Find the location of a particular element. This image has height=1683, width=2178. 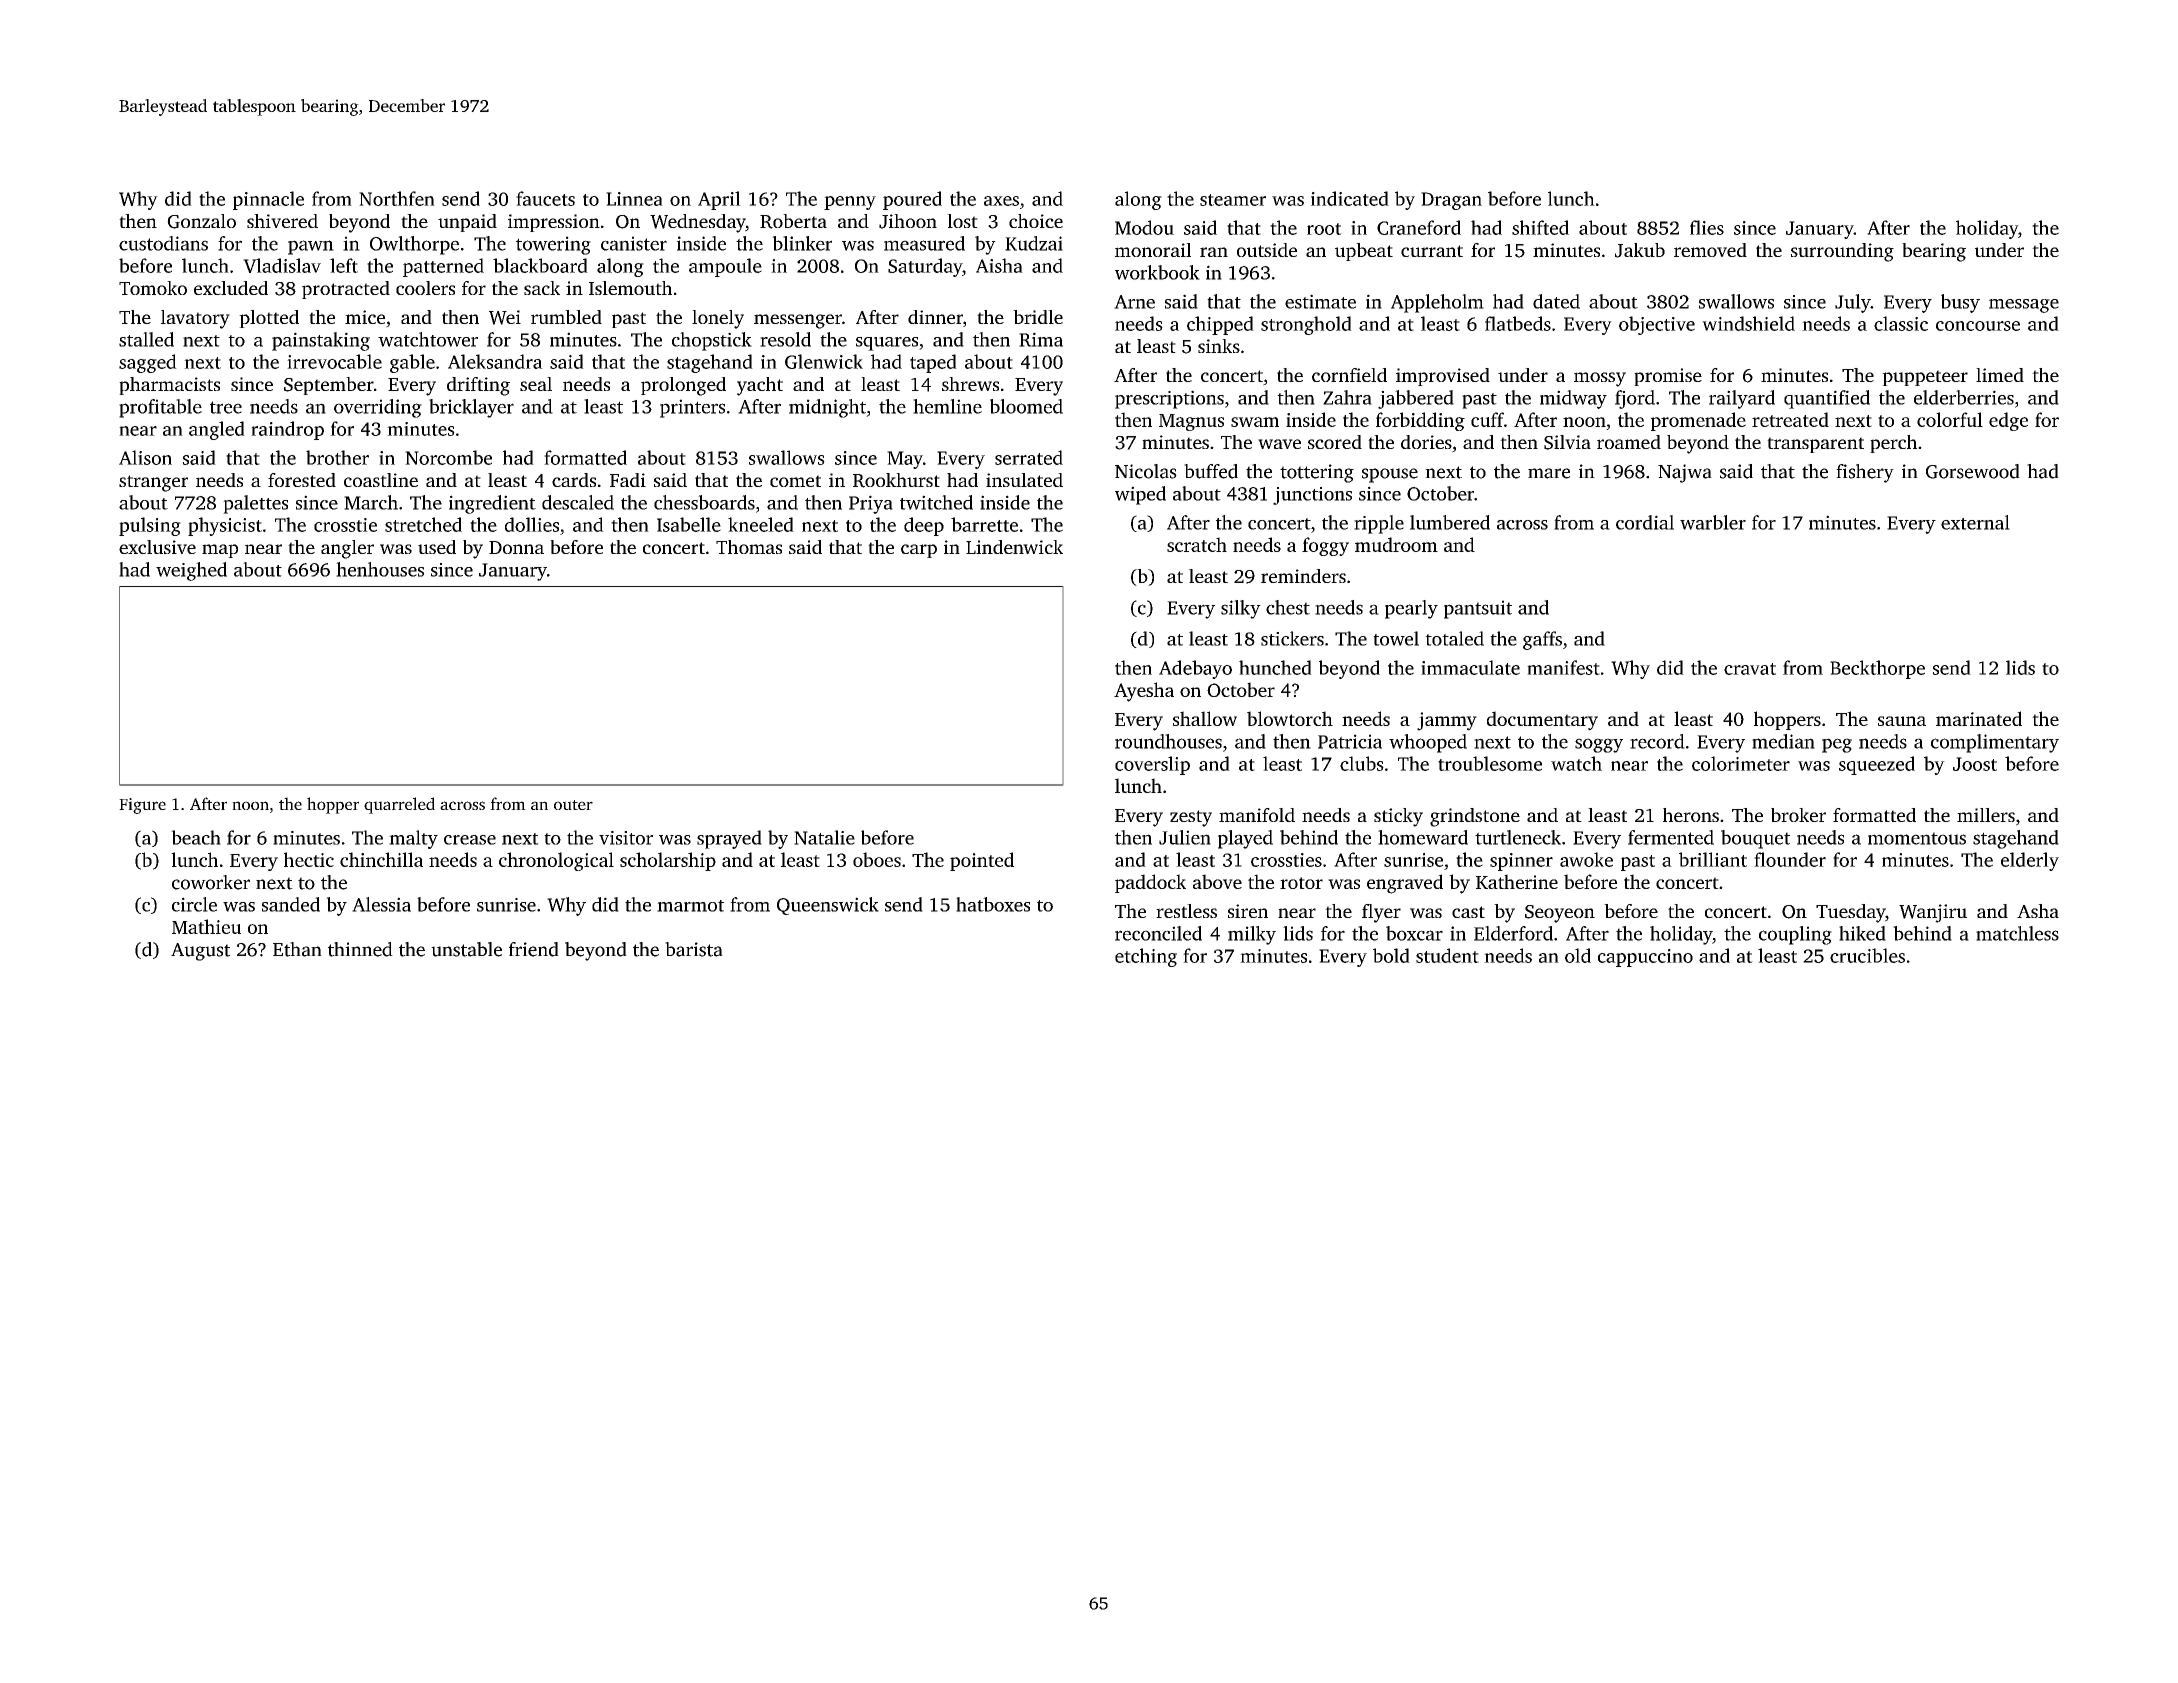

etching is located at coordinates (1146, 957).
